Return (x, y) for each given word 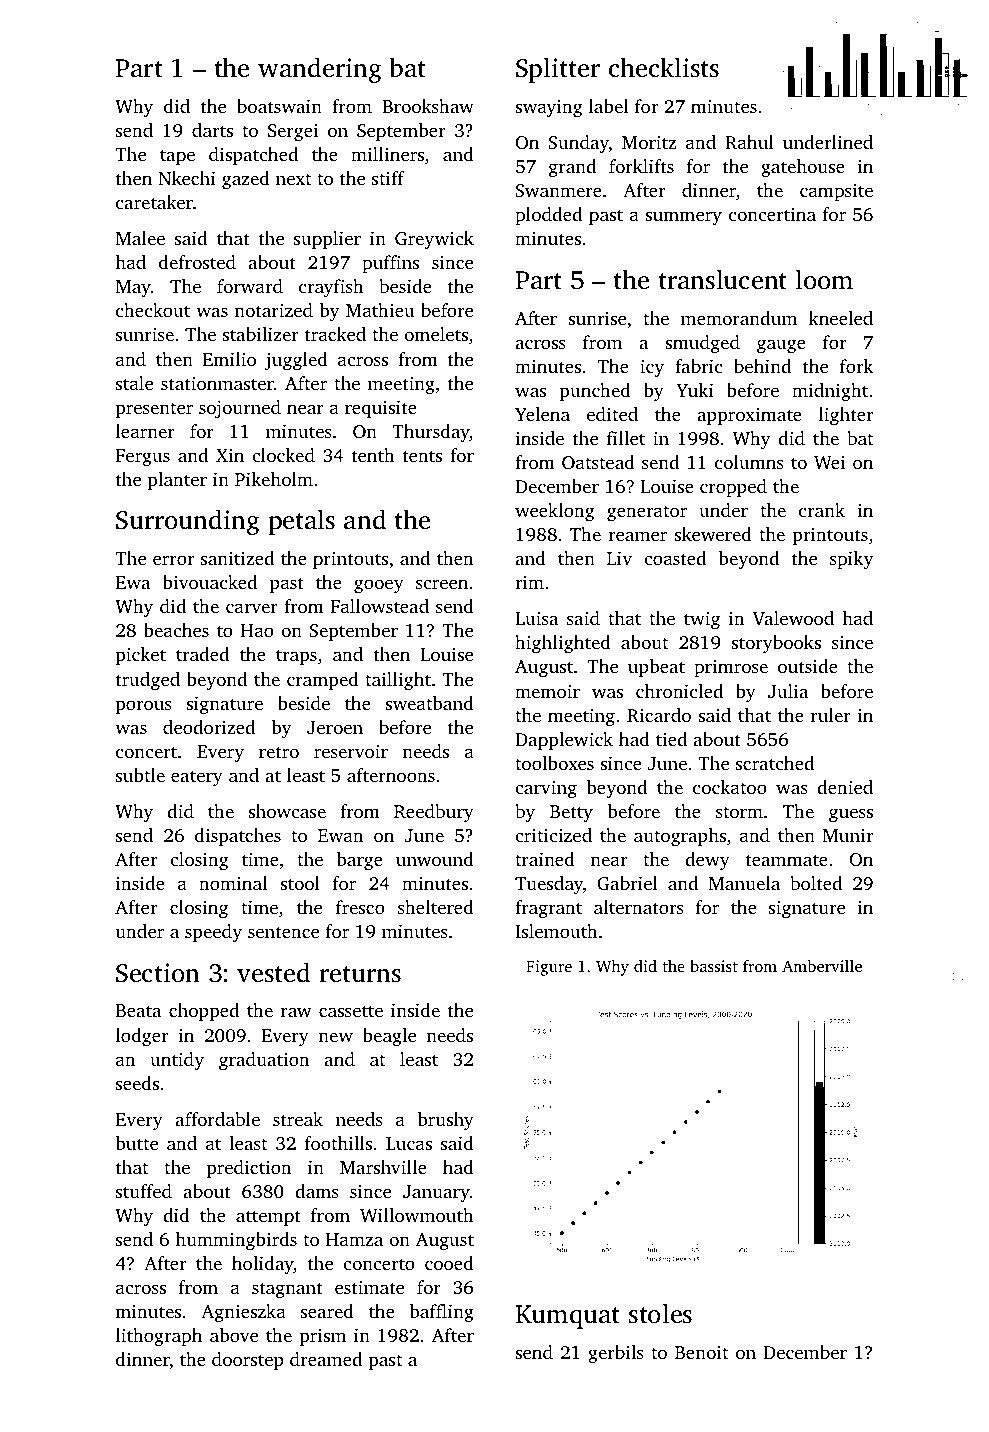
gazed (246, 180)
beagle (389, 1037)
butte (137, 1143)
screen (442, 584)
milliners (387, 154)
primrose (731, 668)
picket (141, 656)
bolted (816, 883)
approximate (749, 416)
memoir (547, 691)
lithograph (159, 1337)
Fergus (143, 458)
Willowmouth (417, 1215)
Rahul (749, 142)
